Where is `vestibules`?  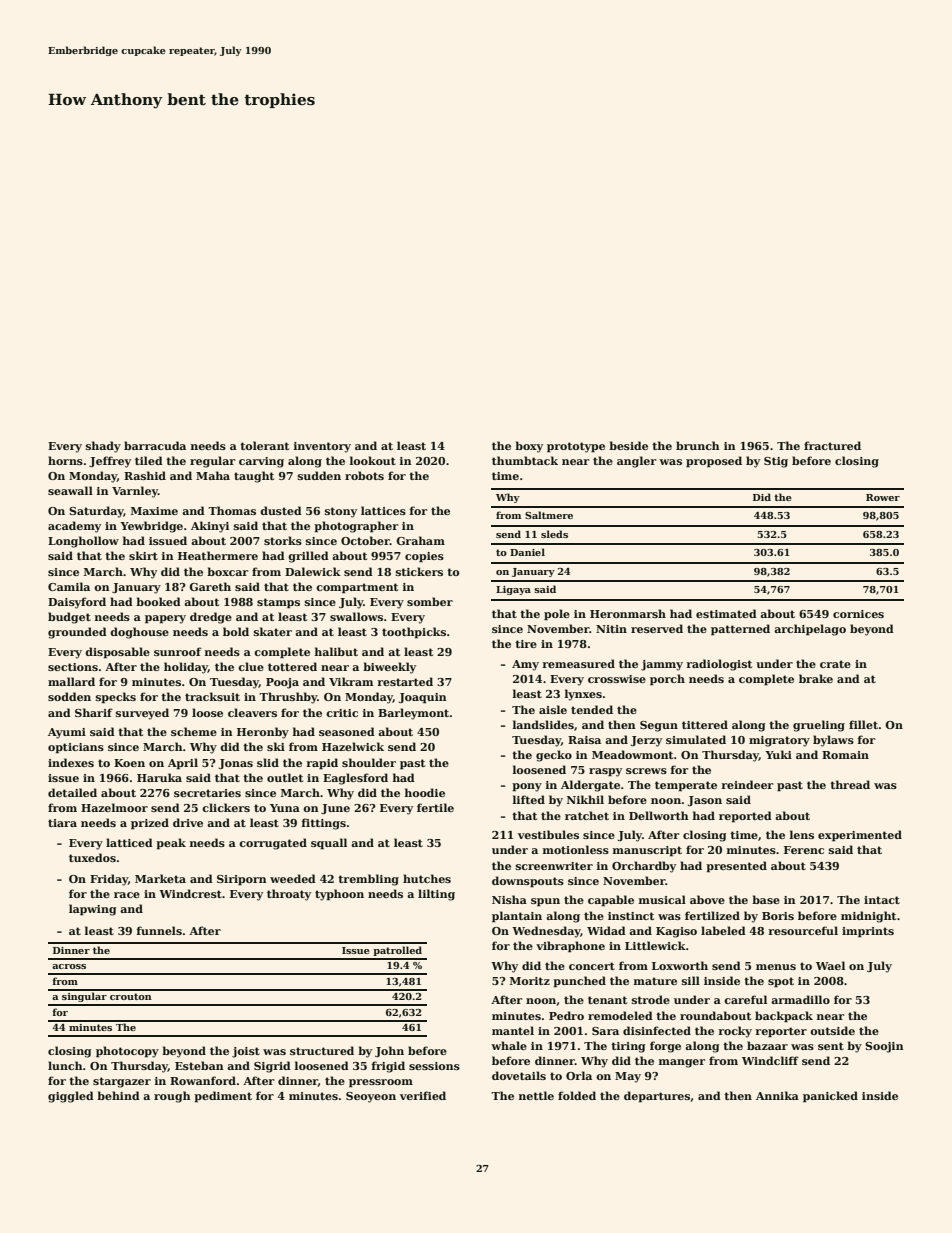
vestibules is located at coordinates (548, 834).
